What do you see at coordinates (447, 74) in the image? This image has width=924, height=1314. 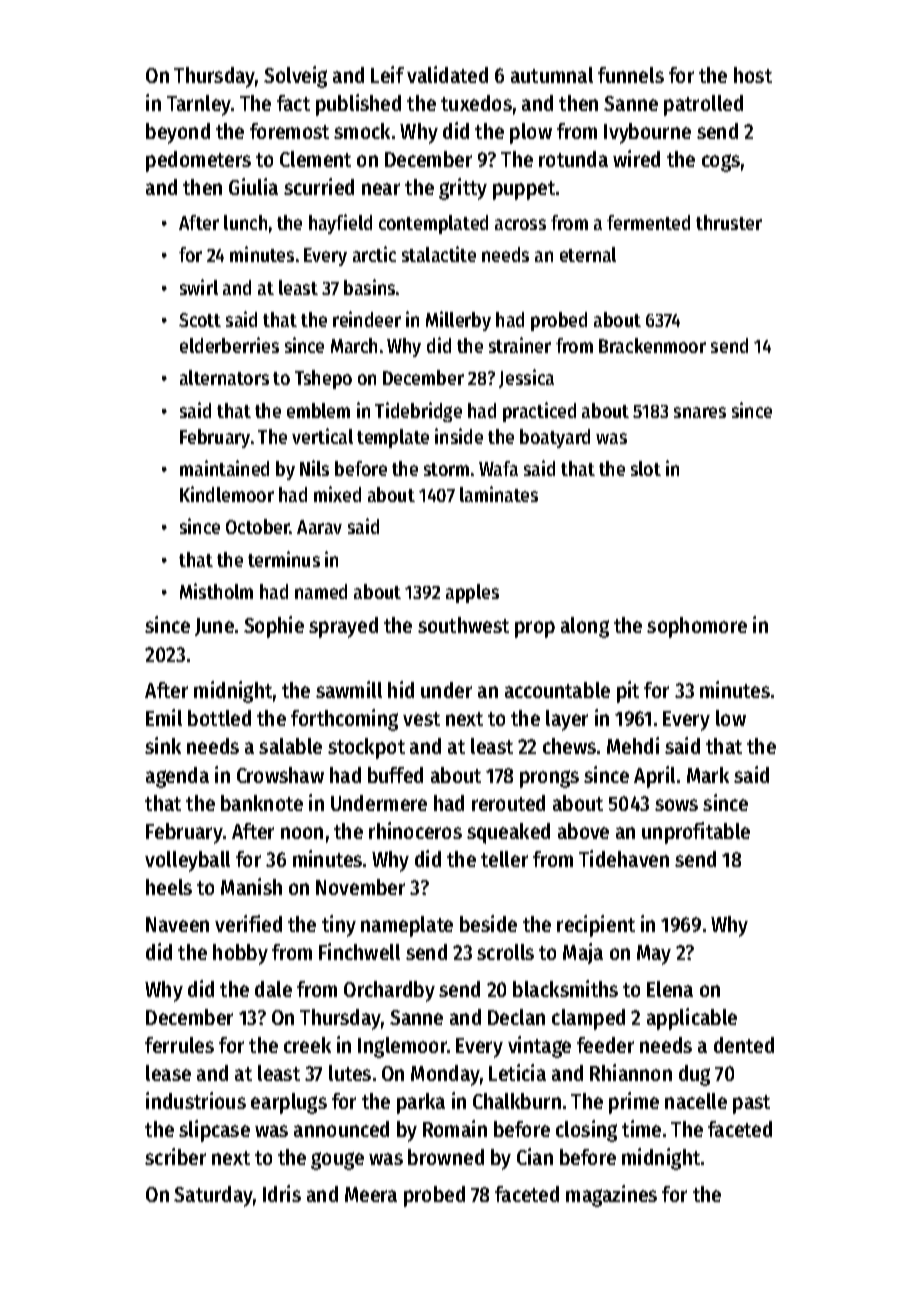 I see `validated` at bounding box center [447, 74].
